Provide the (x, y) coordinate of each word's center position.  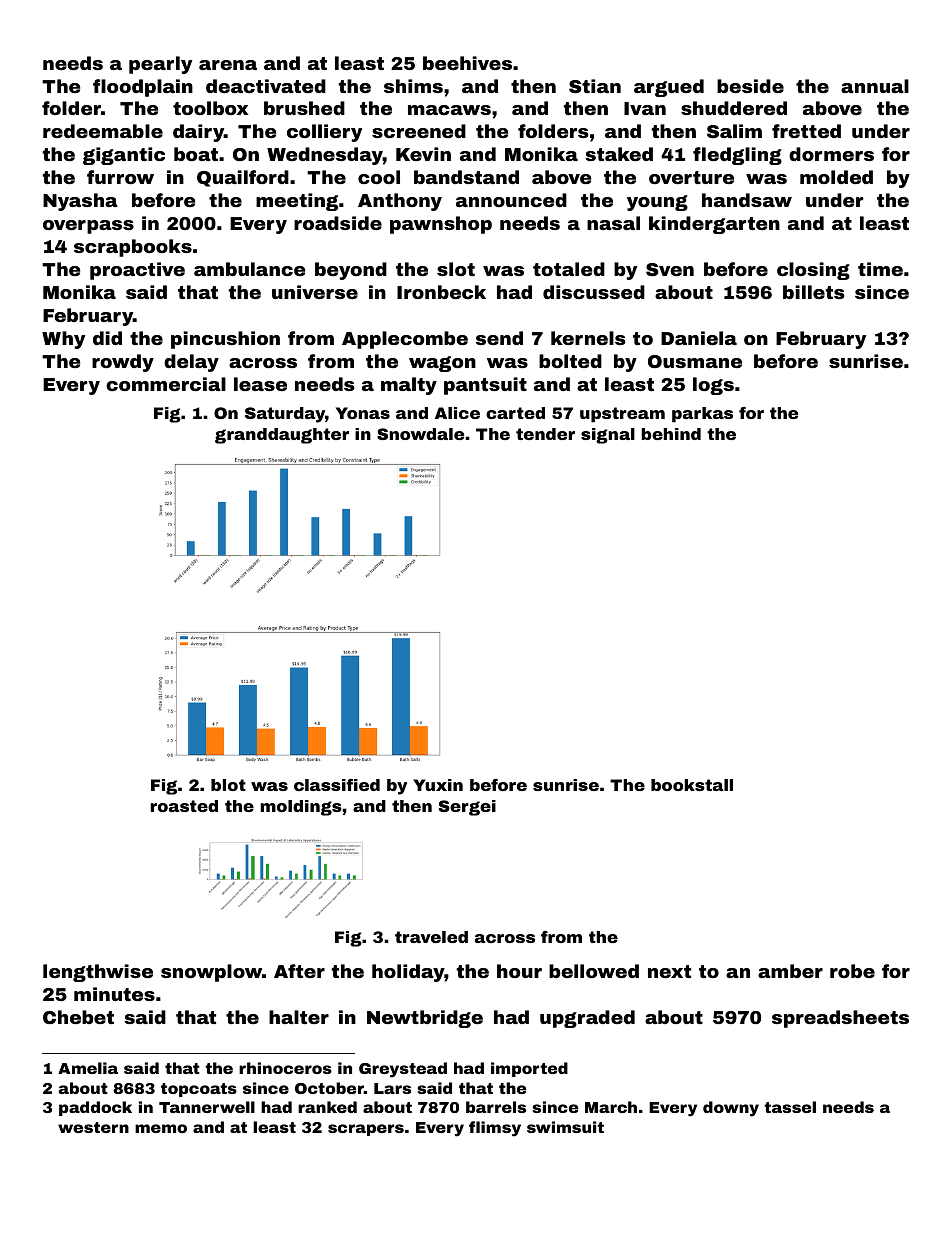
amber (790, 971)
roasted (184, 806)
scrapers (366, 1130)
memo (161, 1128)
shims (413, 86)
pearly (160, 65)
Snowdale (420, 434)
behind (671, 434)
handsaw (747, 200)
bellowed (594, 971)
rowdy (123, 363)
